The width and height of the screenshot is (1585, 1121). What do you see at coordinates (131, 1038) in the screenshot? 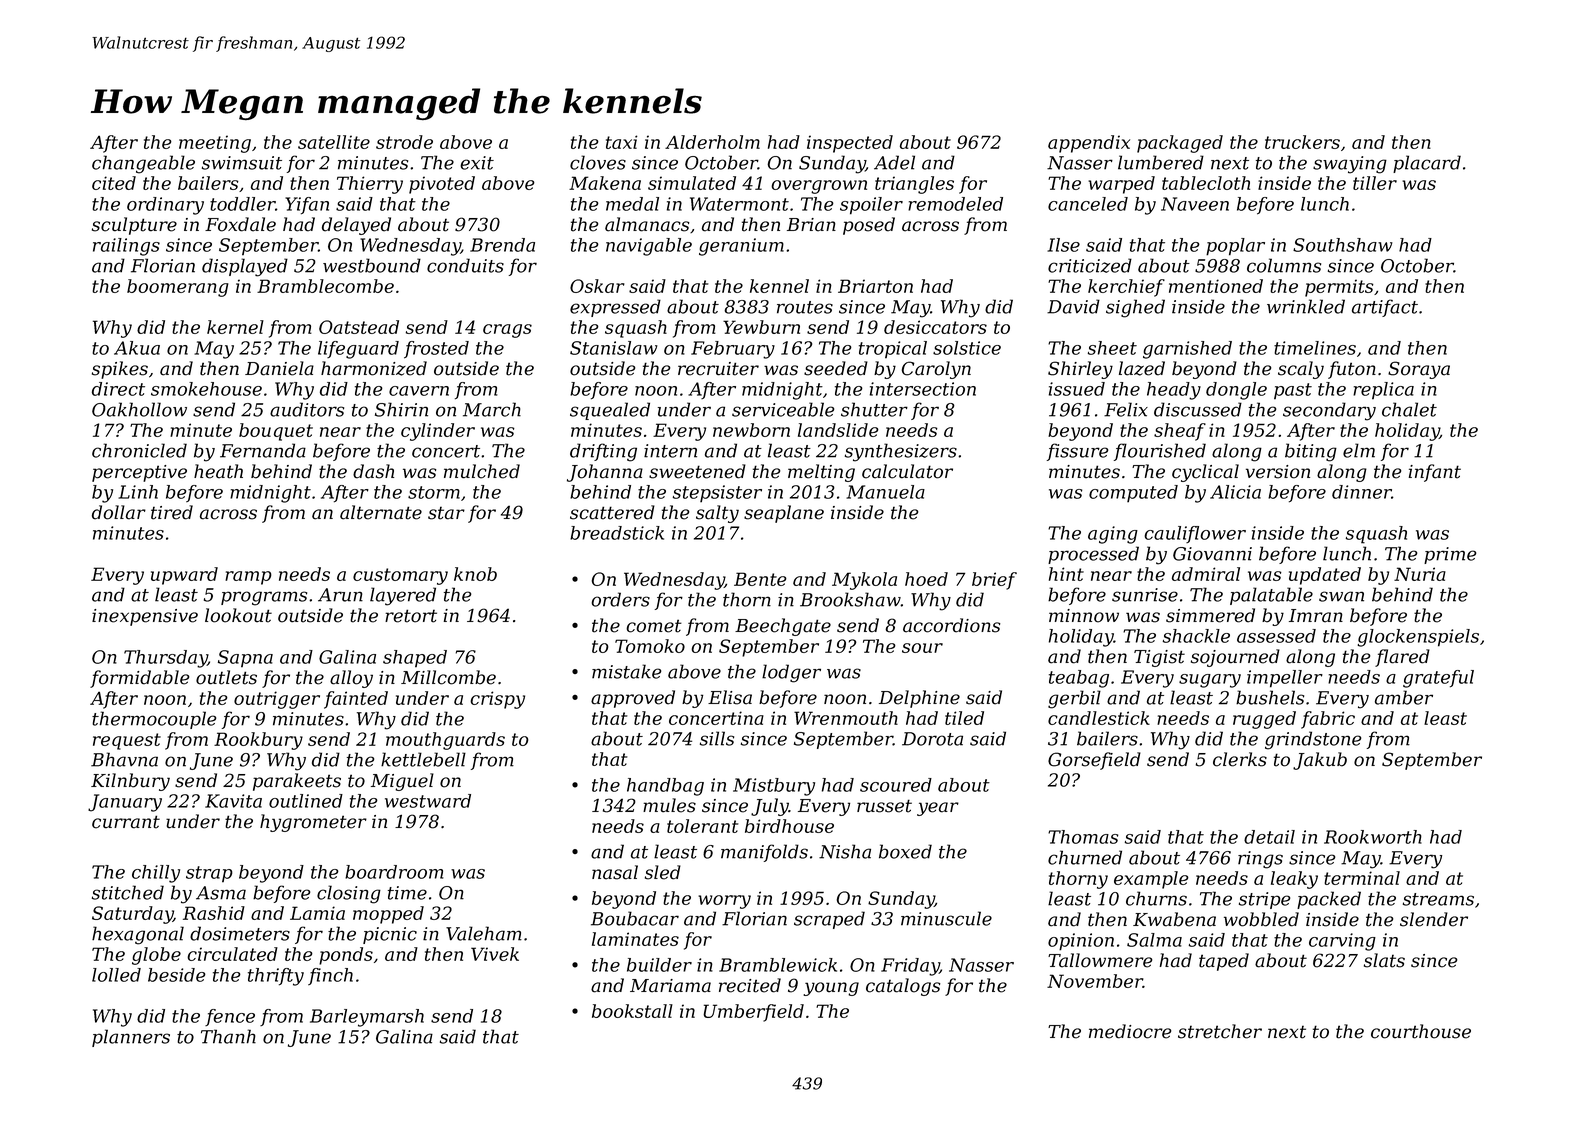
I see `planners` at bounding box center [131, 1038].
